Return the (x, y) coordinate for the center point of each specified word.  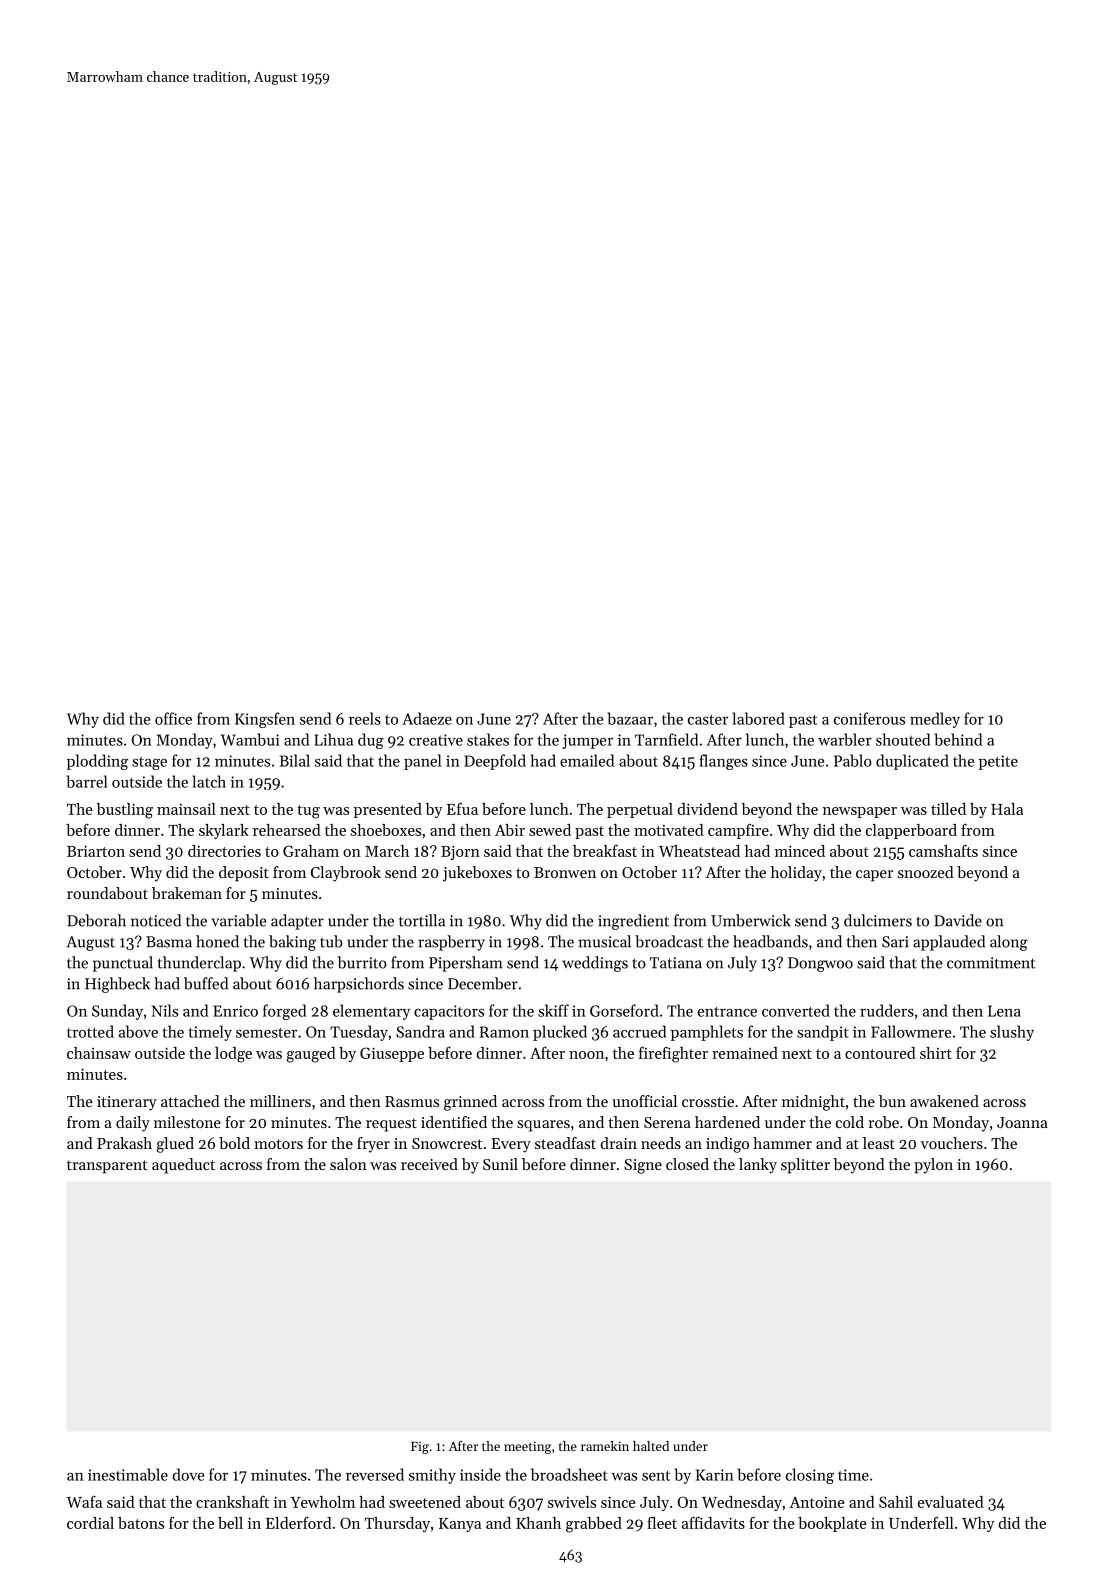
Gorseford (624, 1010)
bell (230, 1523)
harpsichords (359, 985)
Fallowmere (911, 1031)
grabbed (594, 1525)
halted (651, 1446)
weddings (595, 964)
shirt (936, 1053)
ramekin (605, 1446)
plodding (97, 762)
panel (422, 762)
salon (348, 1164)
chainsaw (99, 1053)
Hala (1007, 809)
